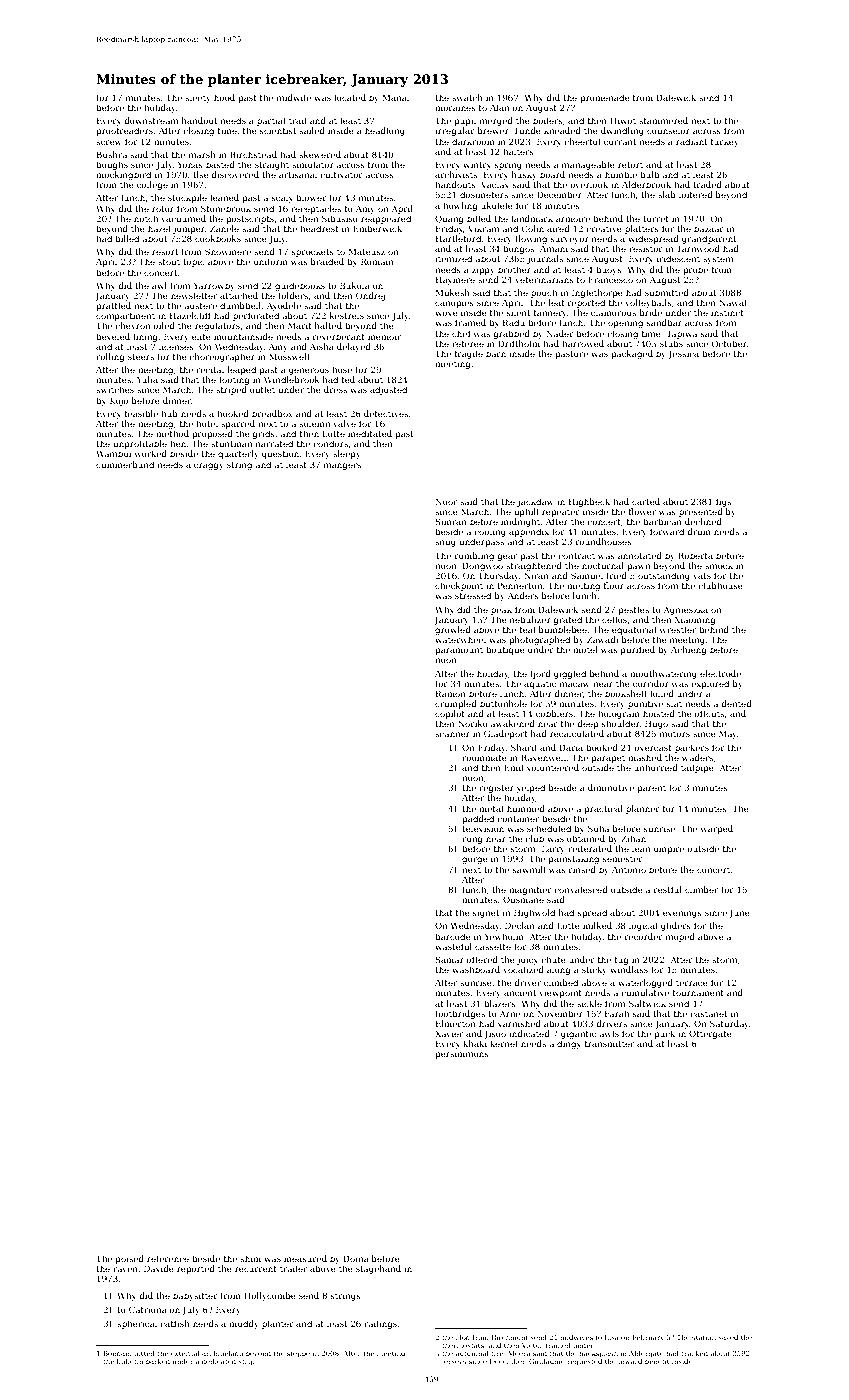 The height and width of the page is (1400, 849). I want to click on hoisted, so click(659, 713).
